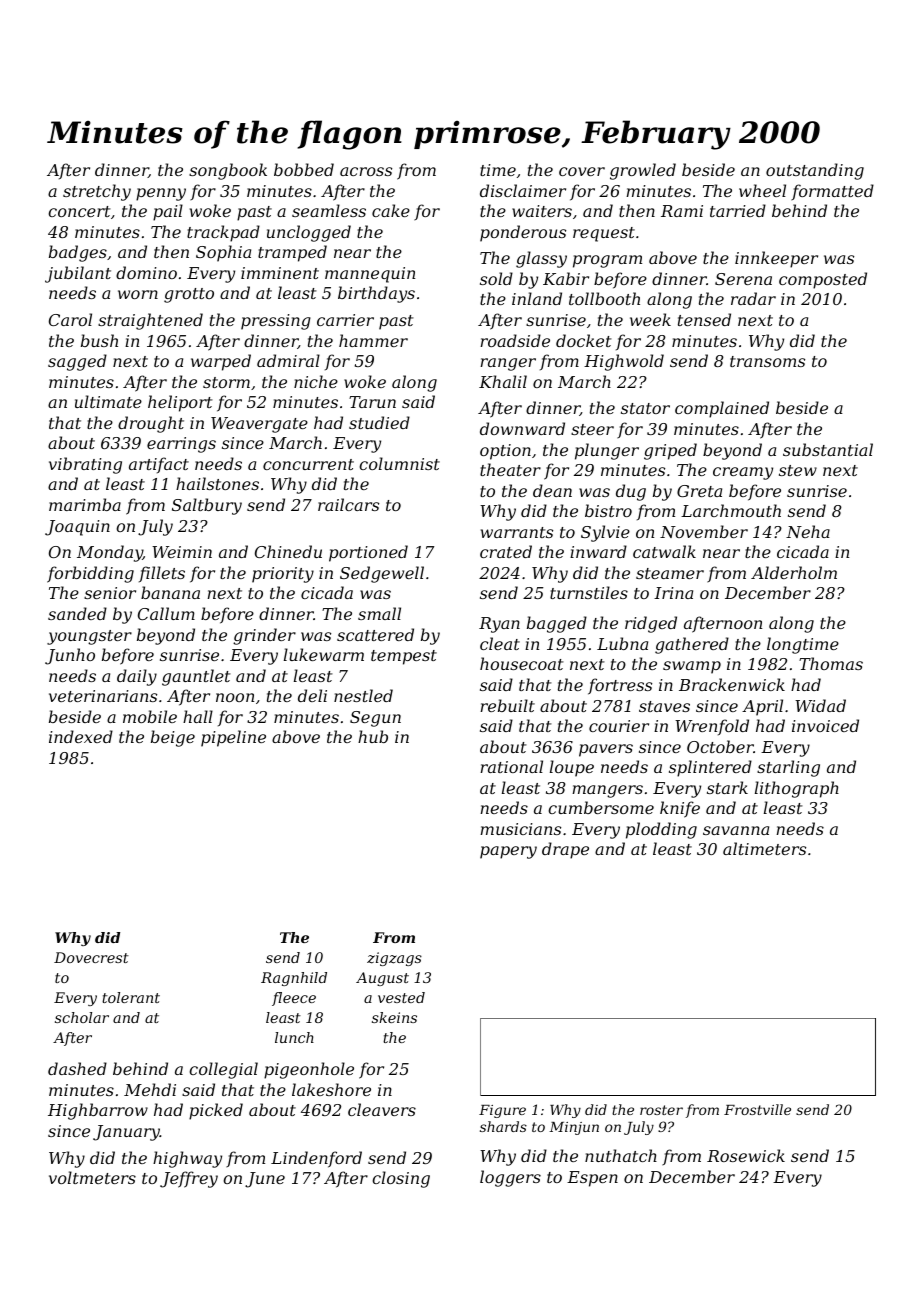 The height and width of the screenshot is (1308, 924). Describe the element at coordinates (767, 361) in the screenshot. I see `transoms` at that location.
